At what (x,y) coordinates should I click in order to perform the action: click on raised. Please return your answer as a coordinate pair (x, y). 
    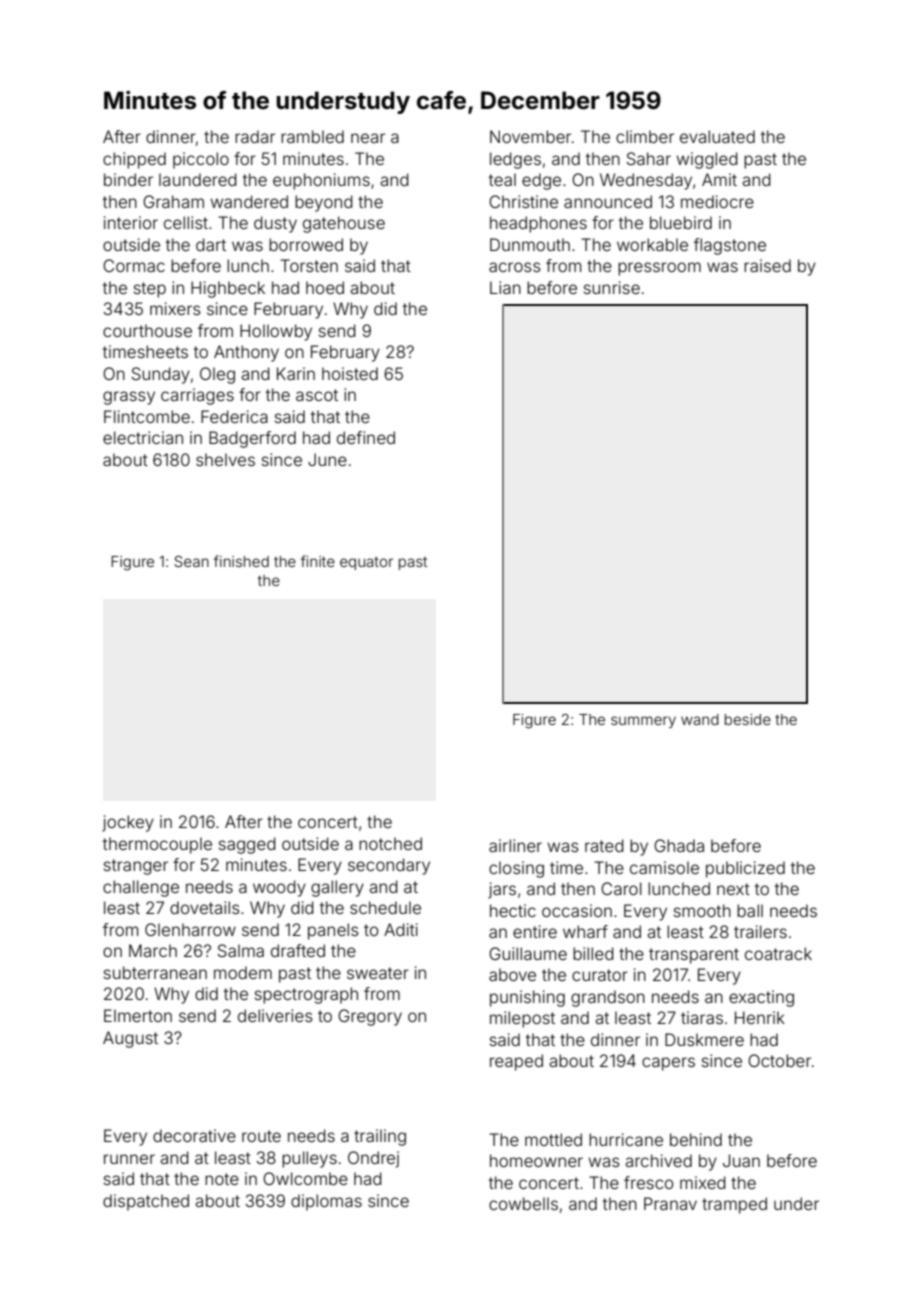
    Looking at the image, I should click on (767, 265).
